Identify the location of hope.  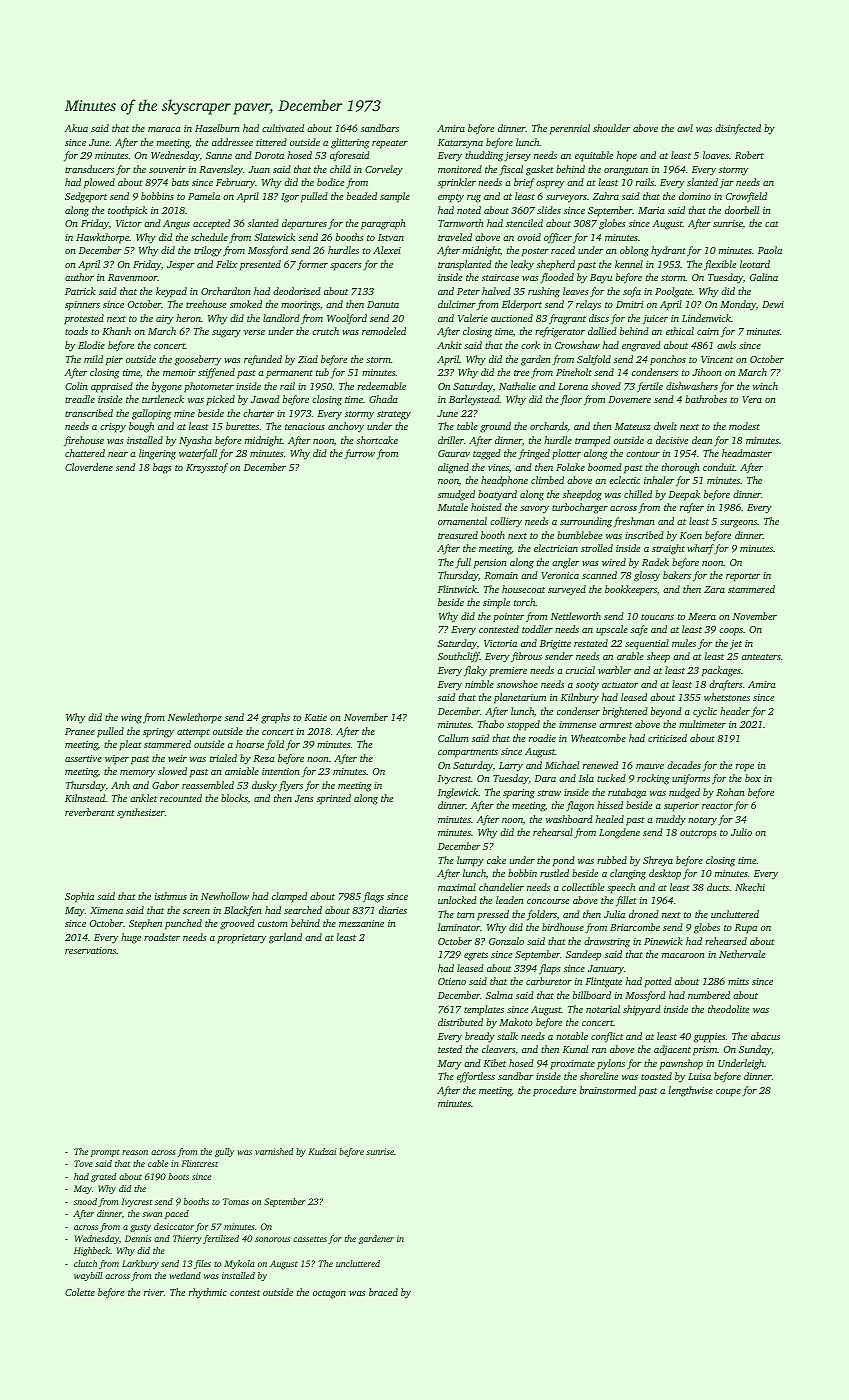
(627, 156).
